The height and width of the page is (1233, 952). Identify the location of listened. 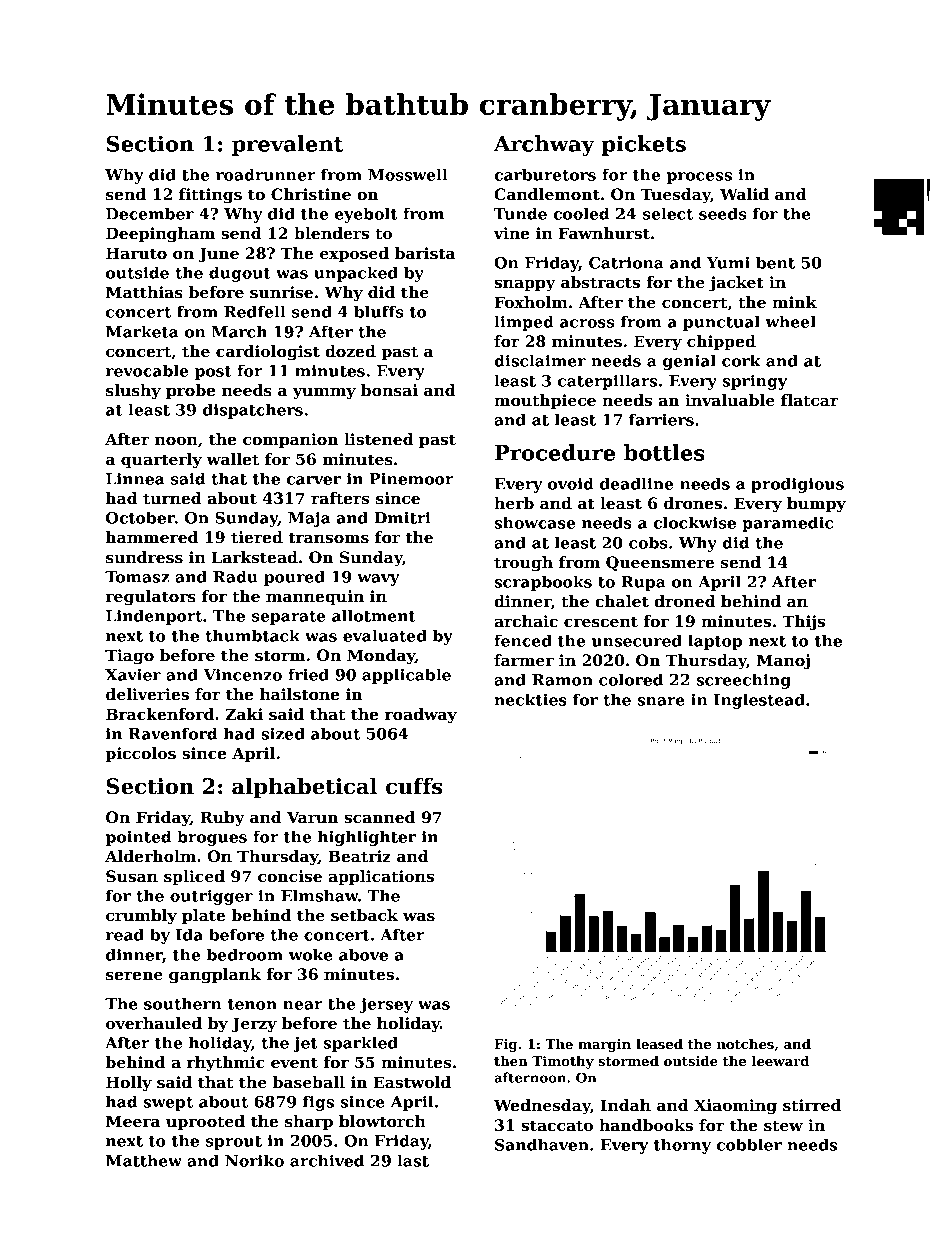
(379, 439).
